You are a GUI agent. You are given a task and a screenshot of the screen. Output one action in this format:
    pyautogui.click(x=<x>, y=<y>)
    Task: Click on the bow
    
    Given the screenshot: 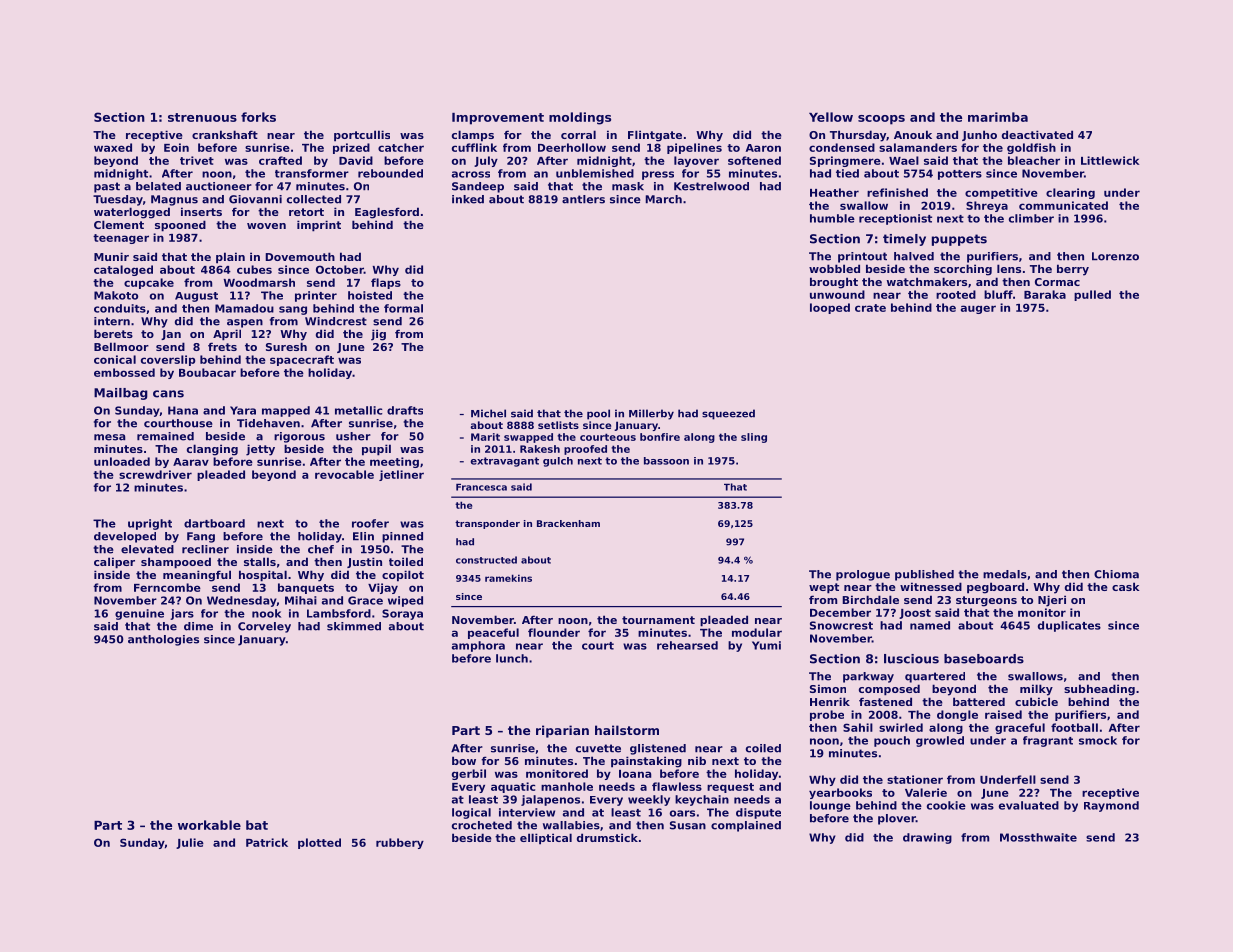 What is the action you would take?
    pyautogui.click(x=464, y=760)
